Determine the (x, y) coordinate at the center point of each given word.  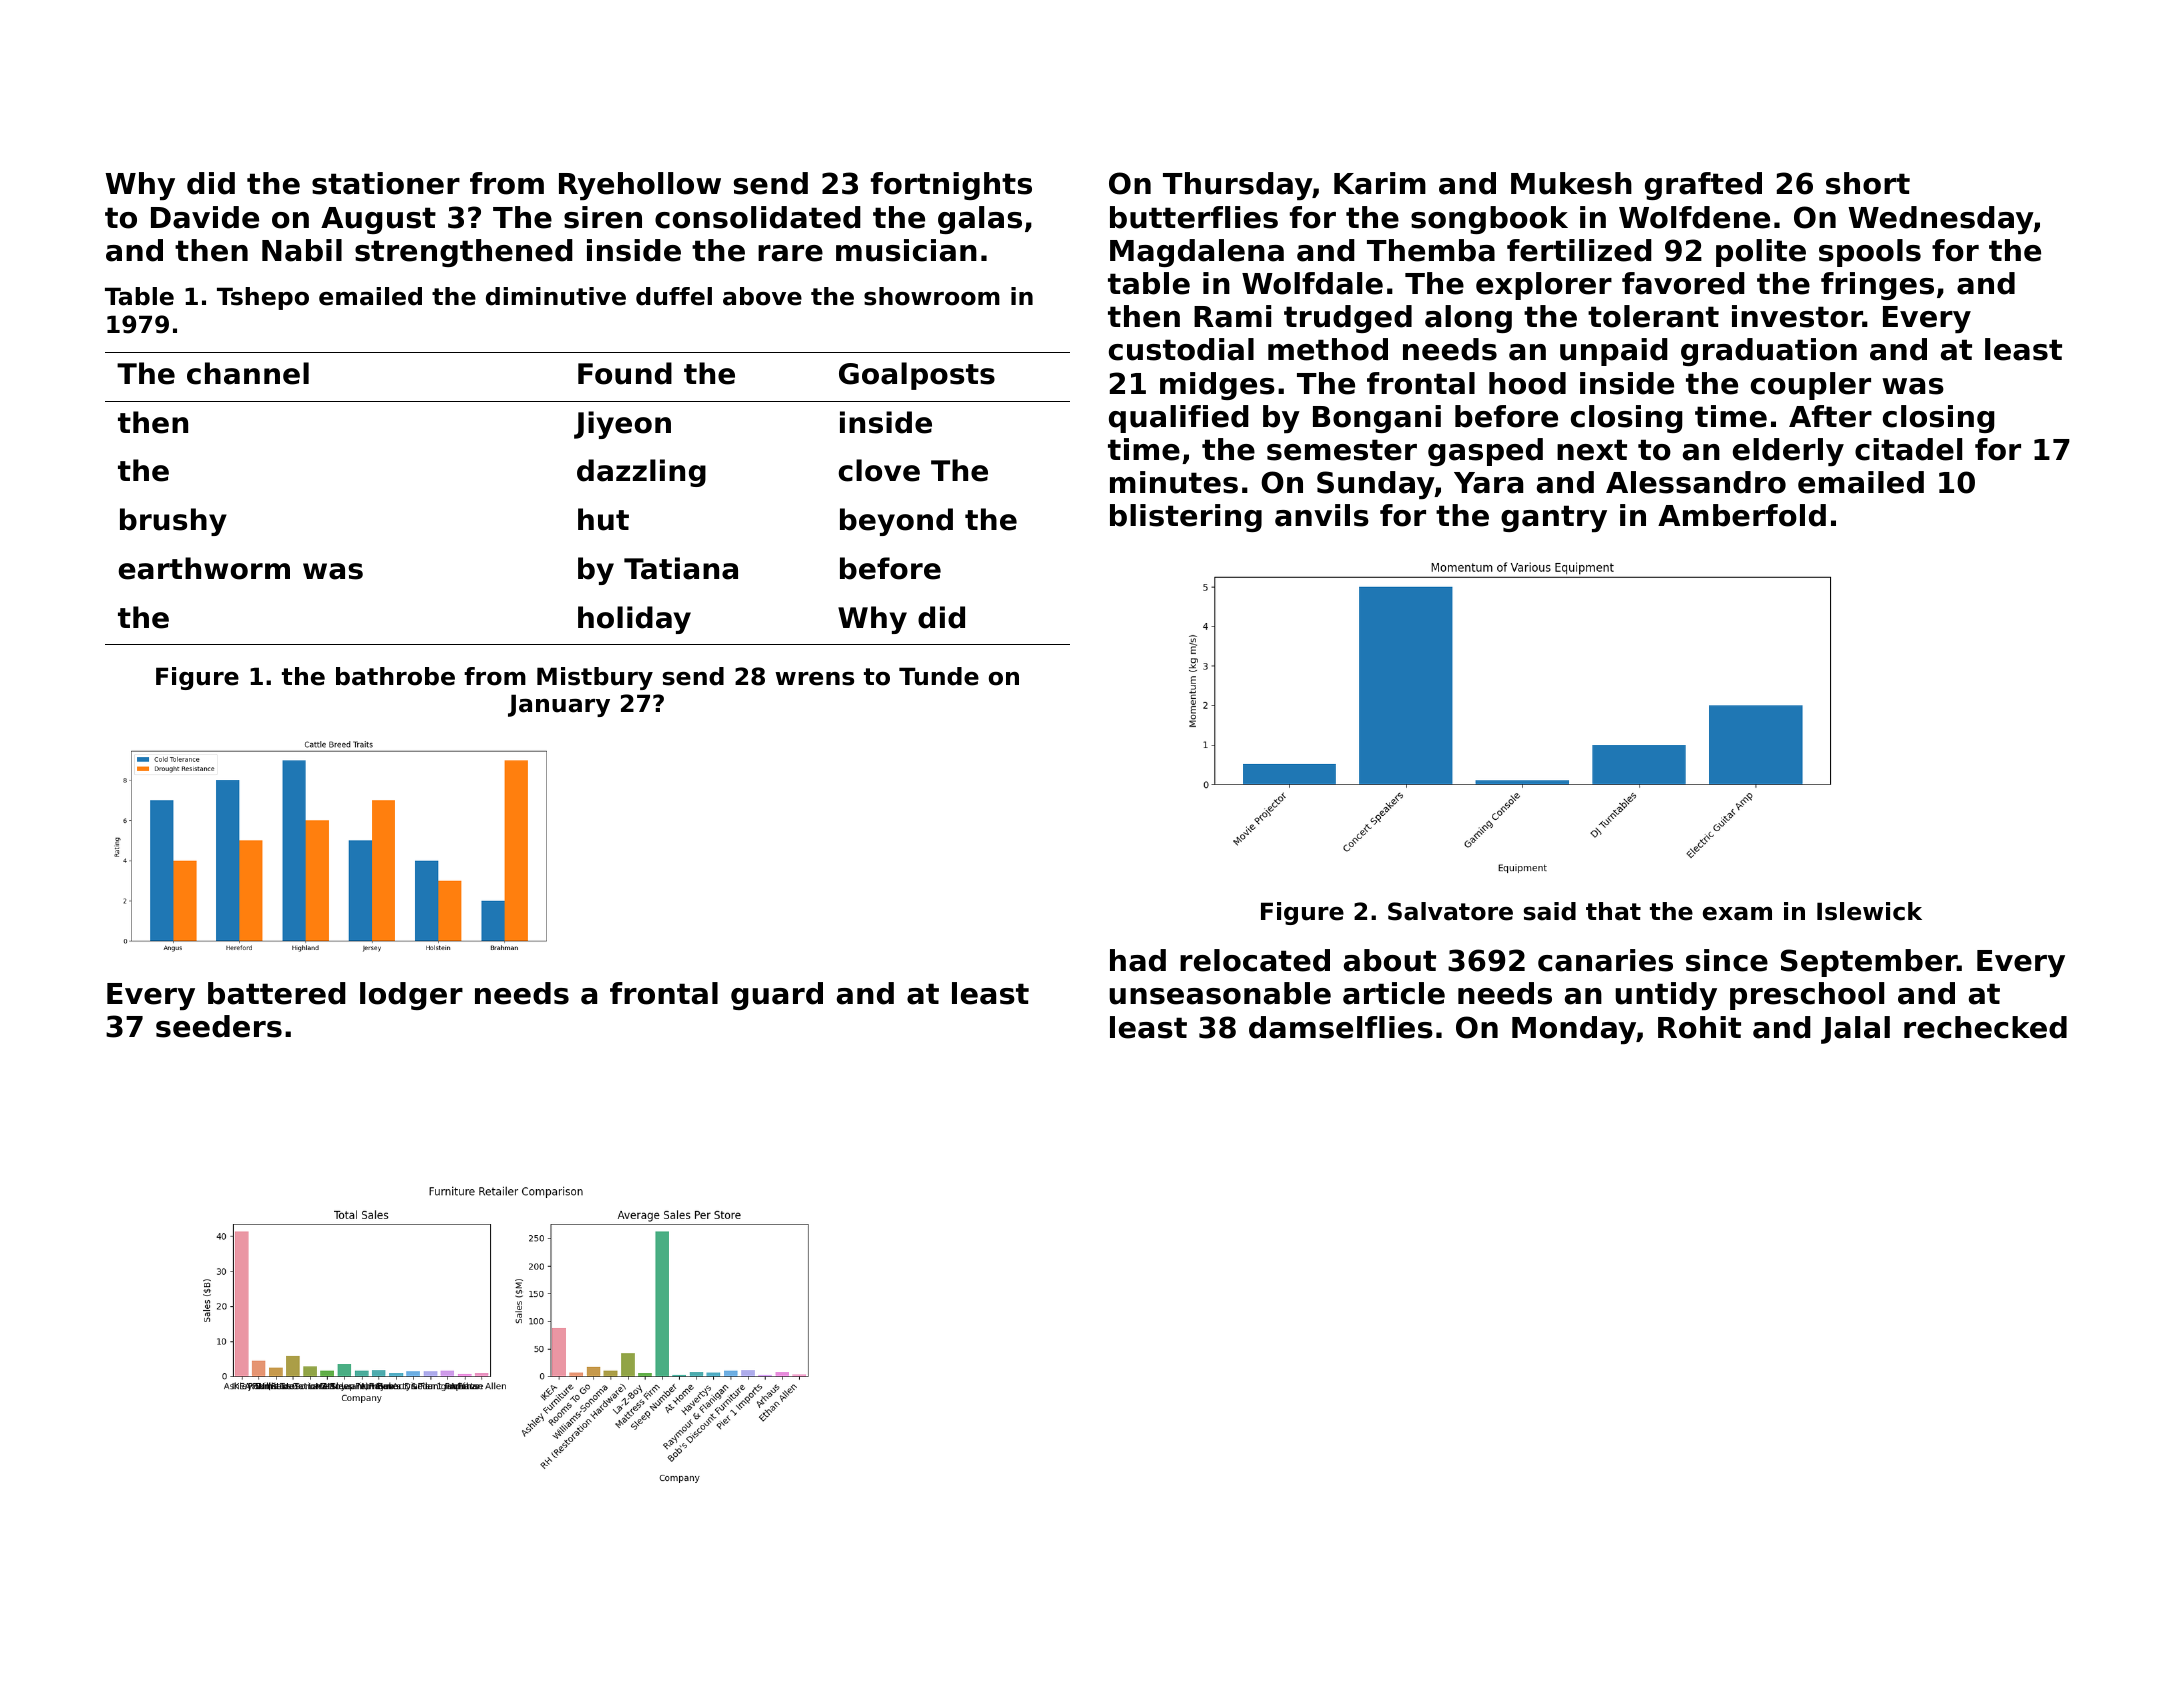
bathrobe (395, 676)
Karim (1380, 183)
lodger (411, 996)
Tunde (939, 676)
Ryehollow (640, 186)
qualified (1179, 419)
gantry (1554, 518)
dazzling (641, 473)
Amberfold (1742, 515)
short (1868, 183)
